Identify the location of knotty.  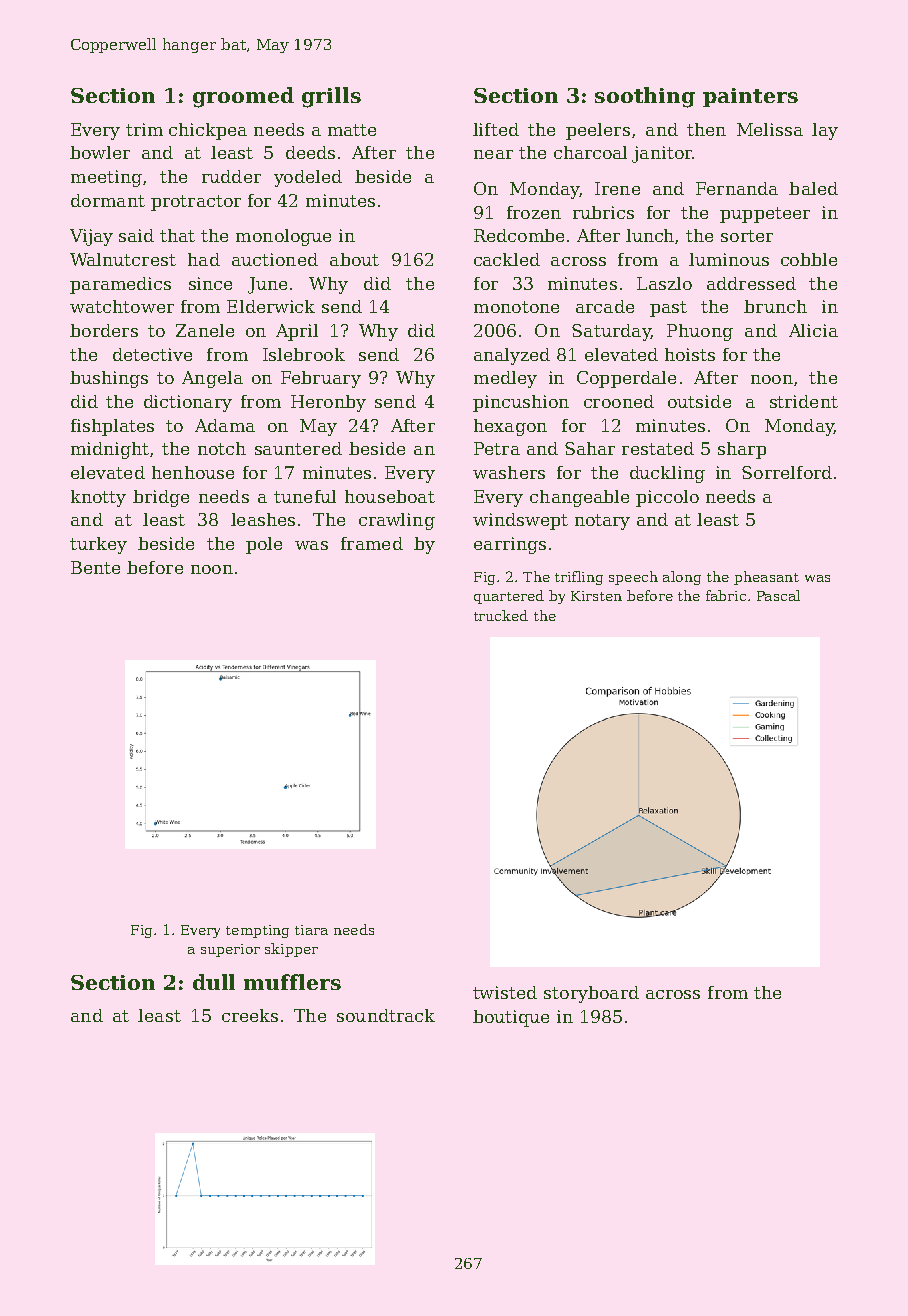
(98, 498).
